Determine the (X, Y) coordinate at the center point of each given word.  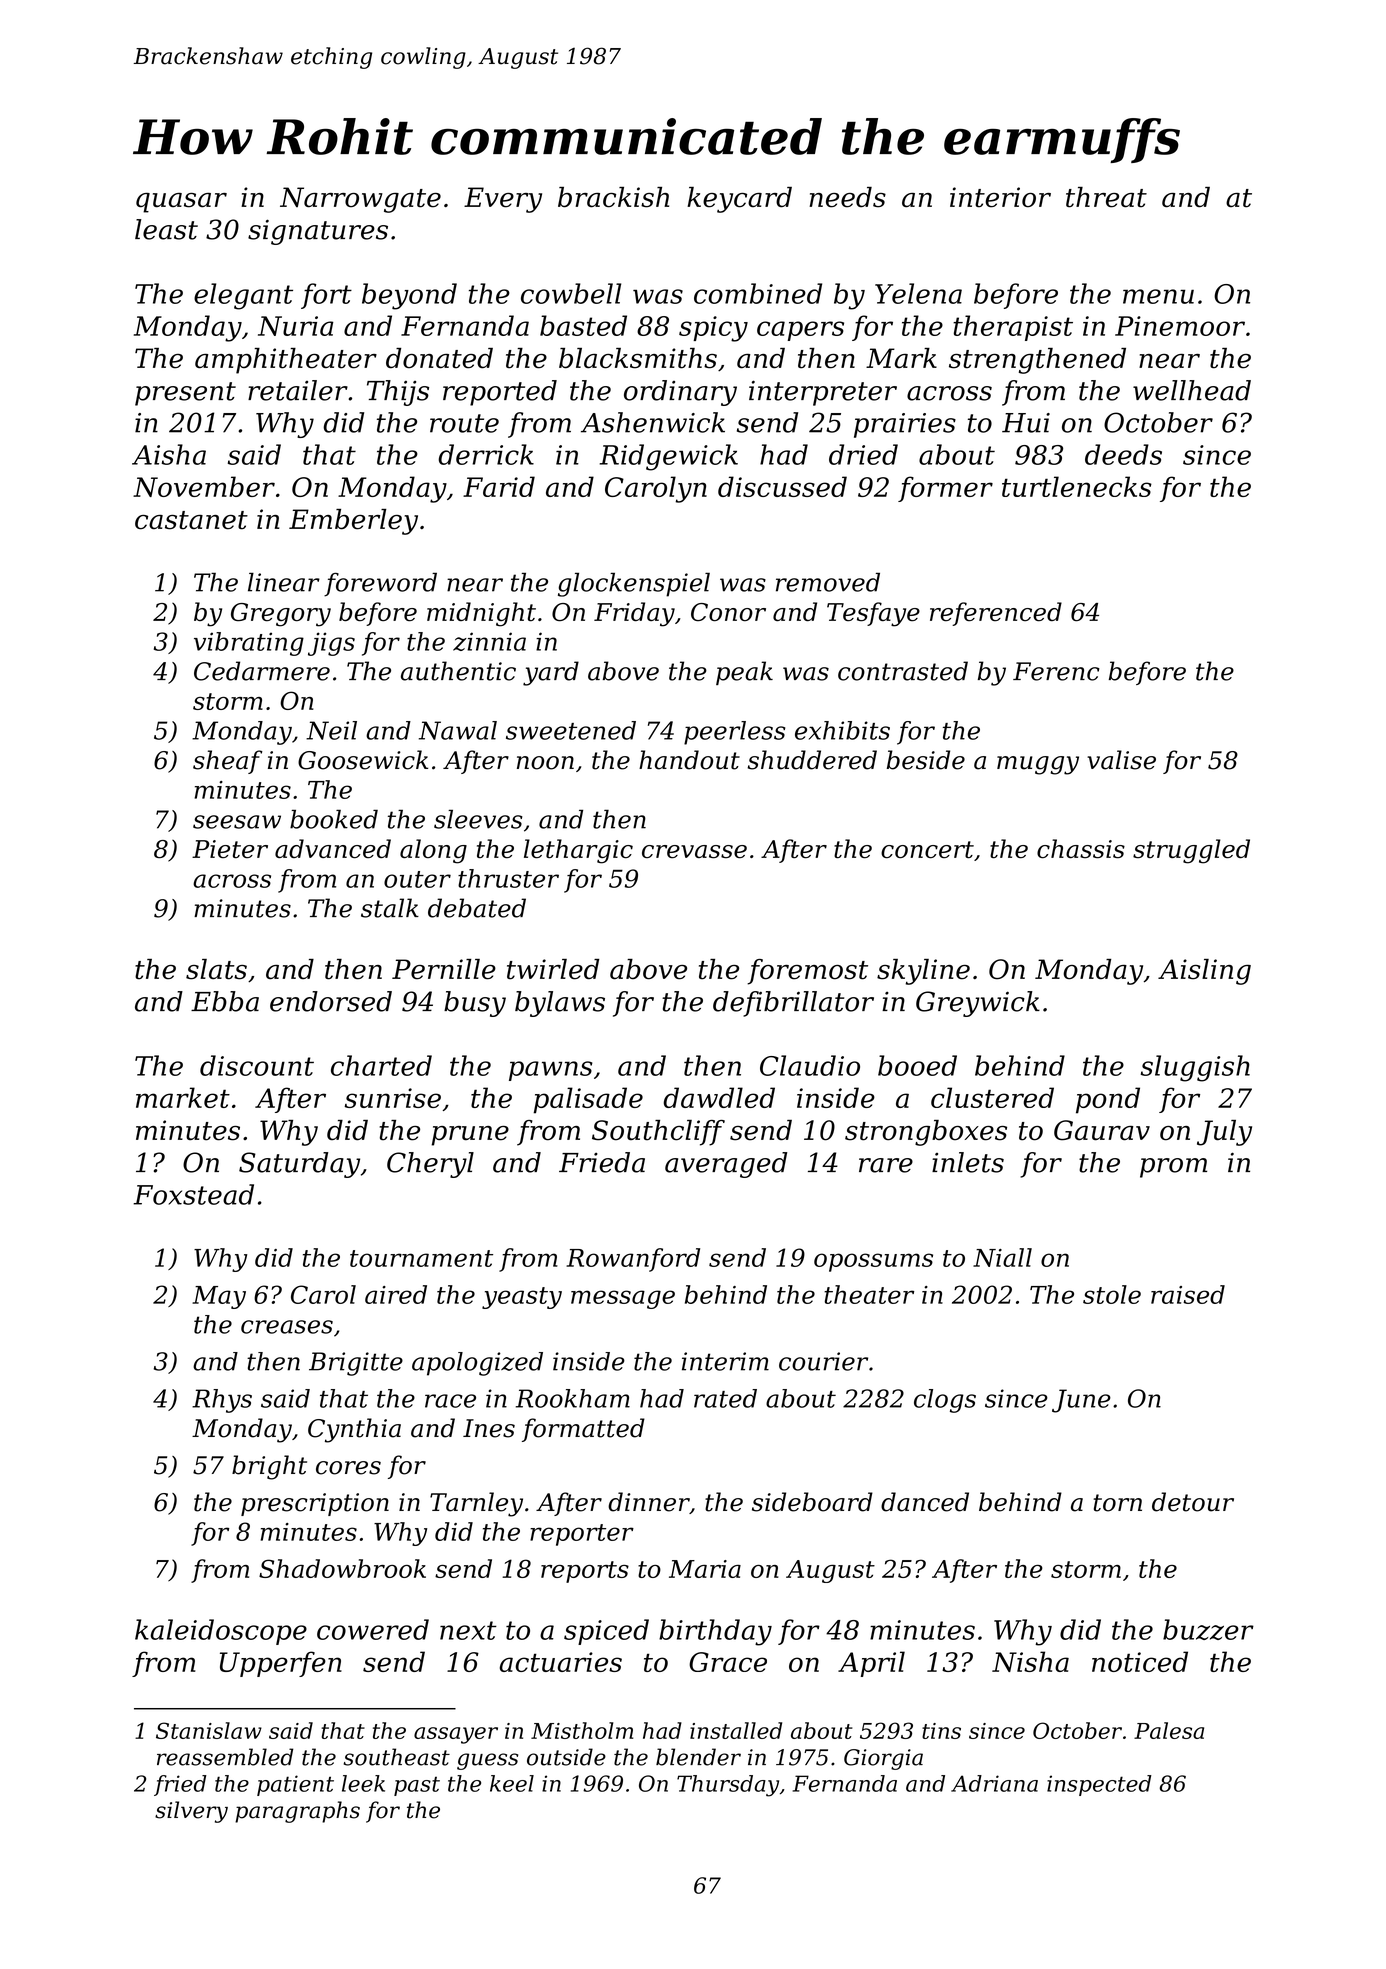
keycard (739, 200)
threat (1106, 197)
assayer (456, 1735)
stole (1112, 1294)
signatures (318, 232)
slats (216, 969)
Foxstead (193, 1194)
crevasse (694, 852)
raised (1188, 1294)
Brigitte (356, 1364)
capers (800, 331)
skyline (923, 972)
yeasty (522, 1298)
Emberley (353, 522)
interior (1000, 197)
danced (925, 1502)
